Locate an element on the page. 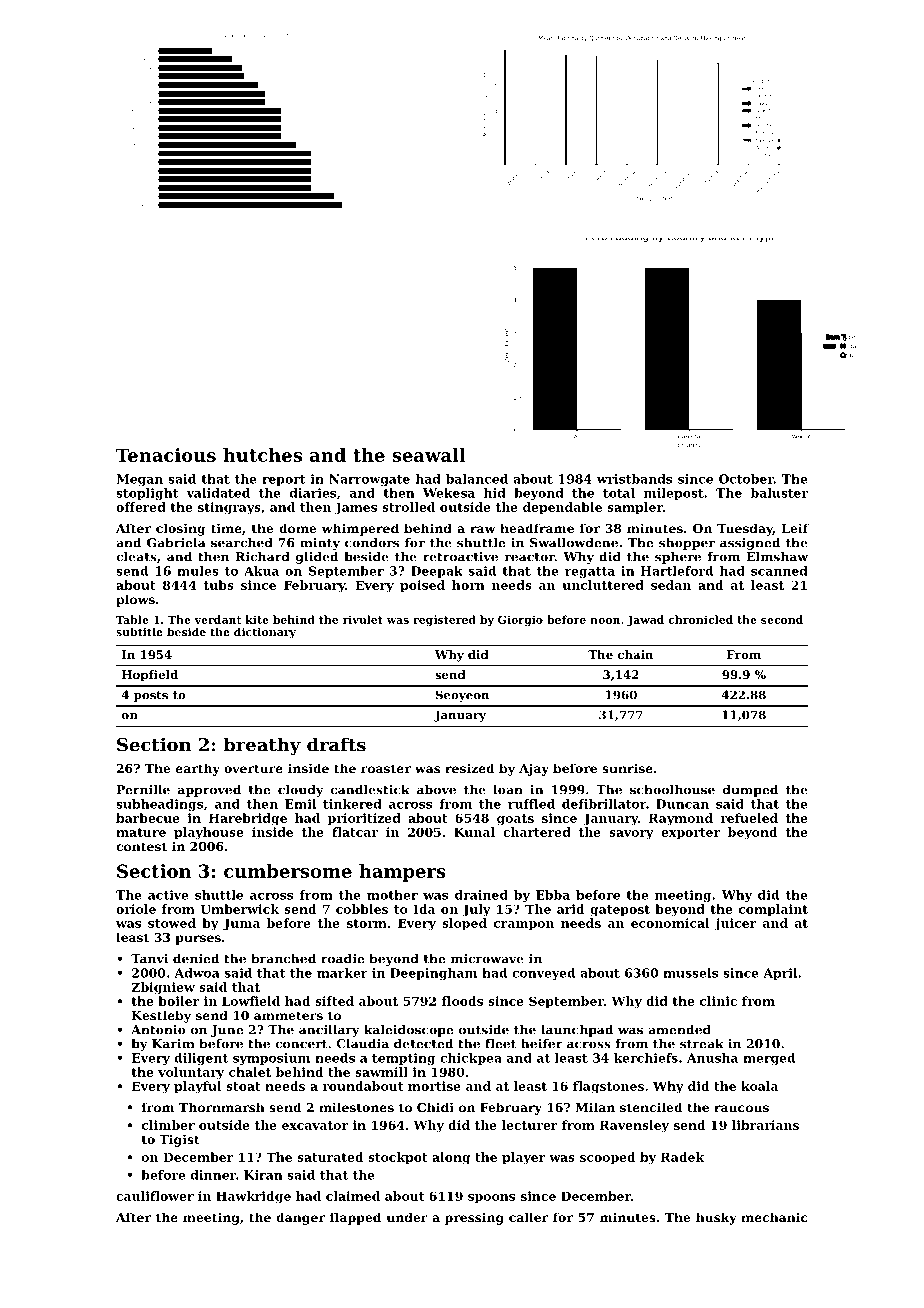 The width and height of the page is (924, 1308). dumped is located at coordinates (750, 791).
